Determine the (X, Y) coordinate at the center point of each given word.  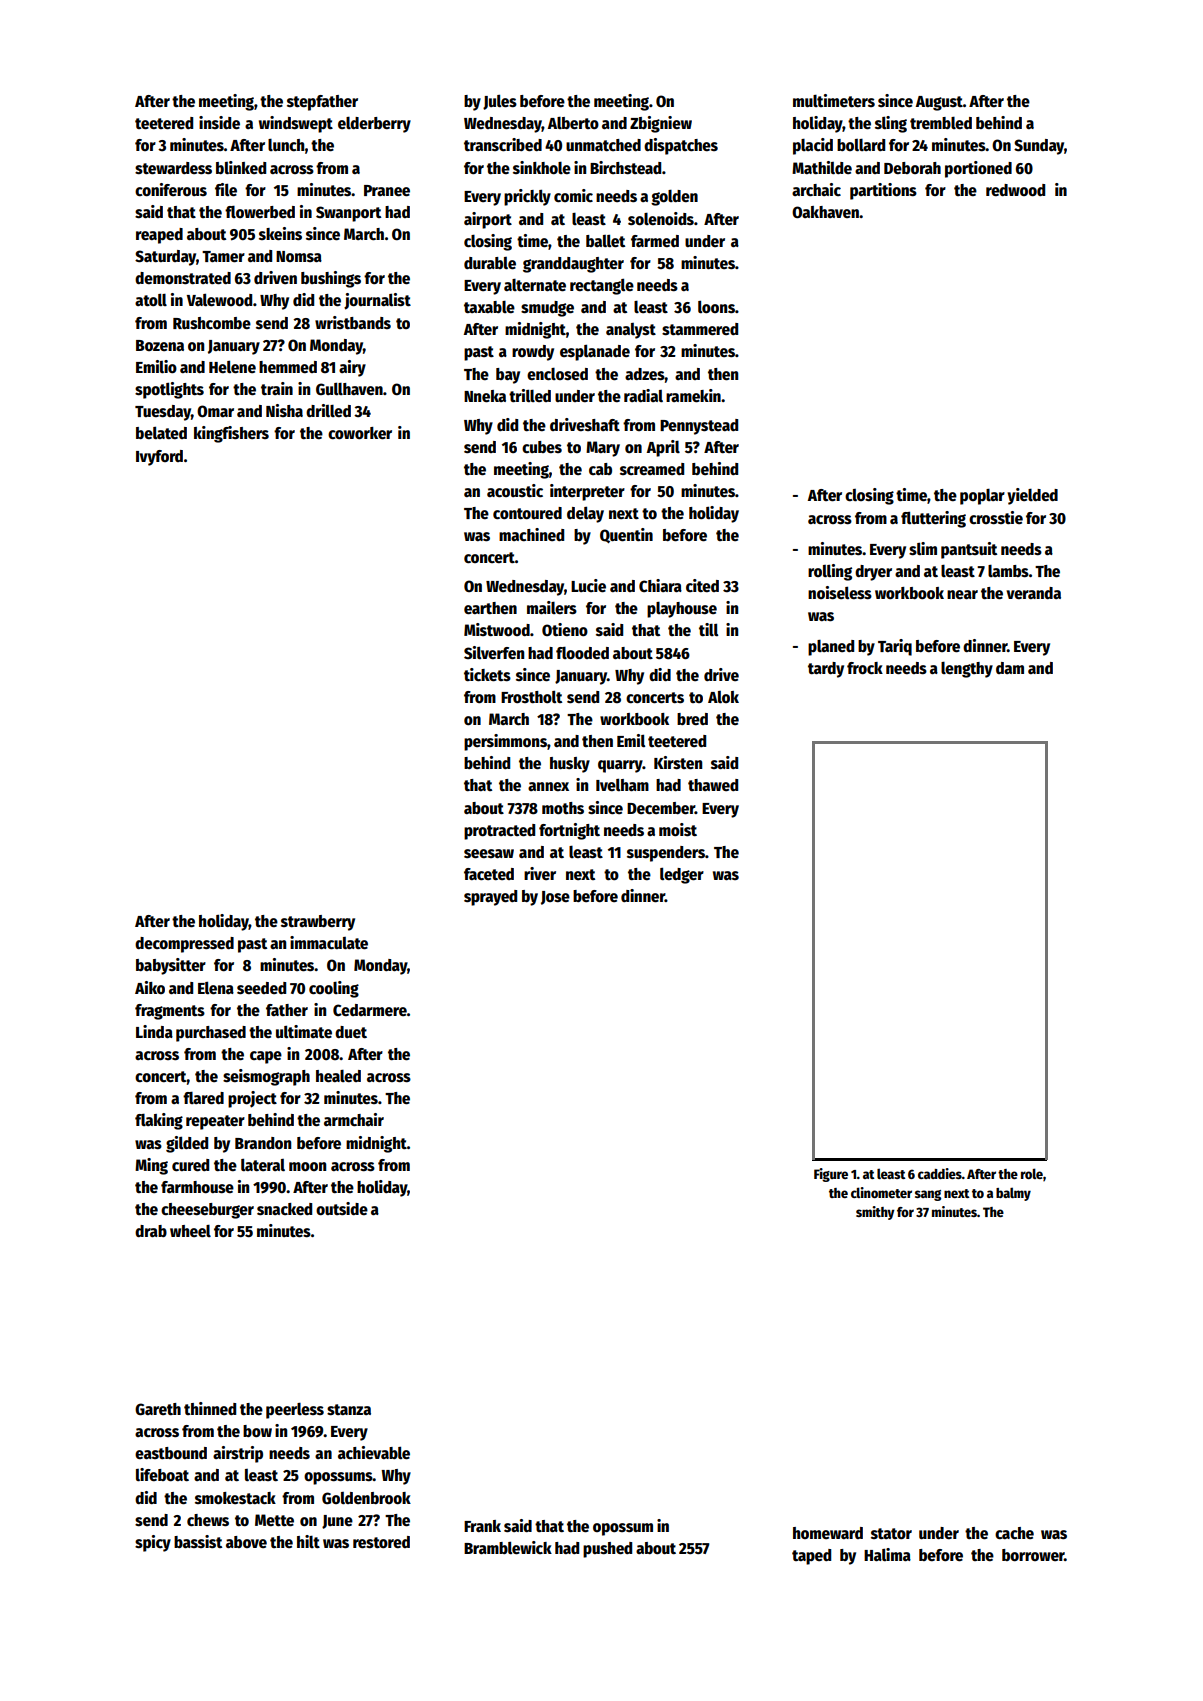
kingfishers (231, 434)
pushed (607, 1550)
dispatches (681, 146)
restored (381, 1542)
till (708, 629)
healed (338, 1076)
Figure (831, 1175)
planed (831, 648)
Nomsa (299, 256)
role (1032, 1173)
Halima (887, 1554)
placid (813, 146)
